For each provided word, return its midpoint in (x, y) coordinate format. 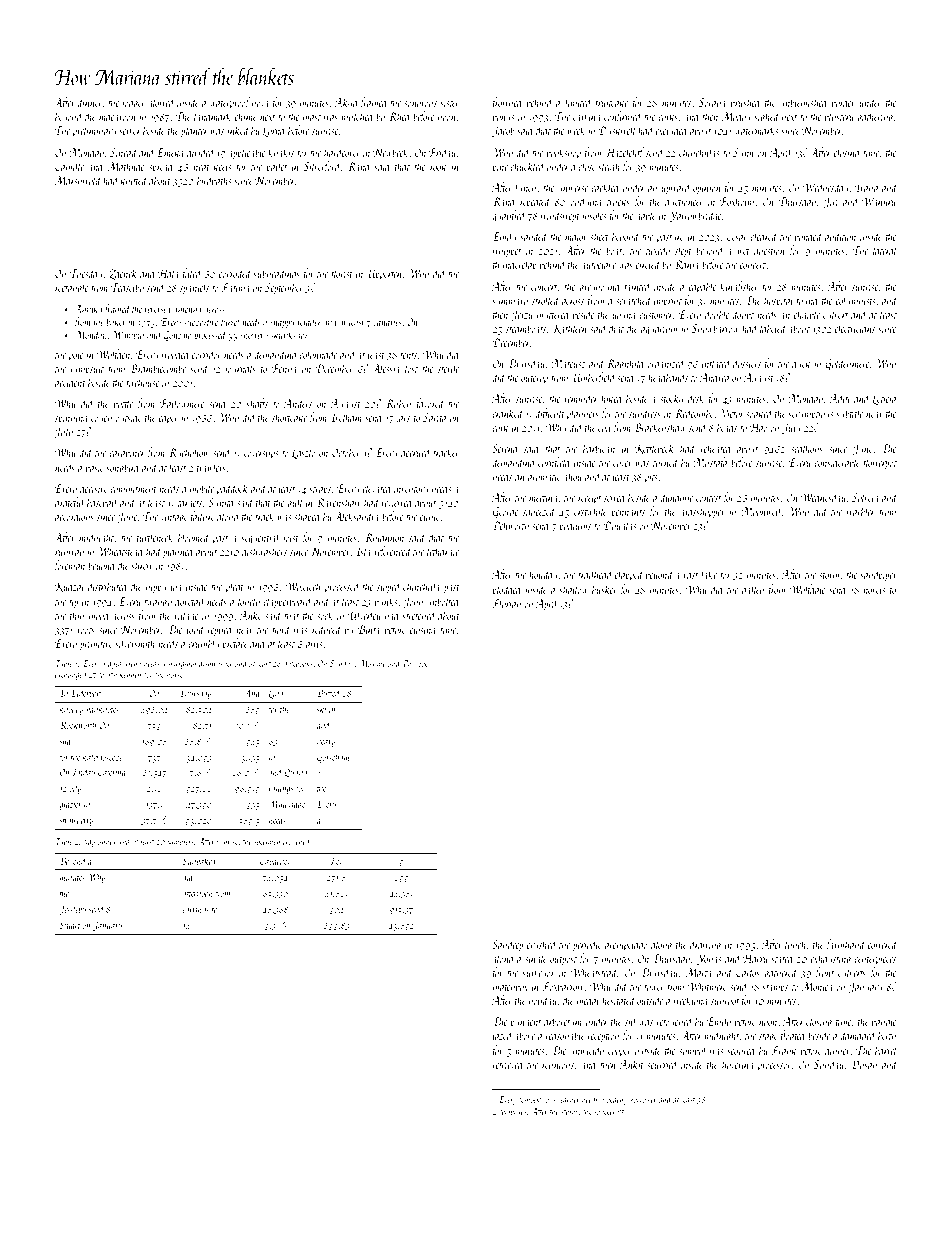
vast (691, 576)
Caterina (112, 772)
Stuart (70, 925)
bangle (884, 1022)
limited (579, 102)
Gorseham (333, 757)
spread (162, 167)
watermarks (757, 130)
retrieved (509, 1064)
